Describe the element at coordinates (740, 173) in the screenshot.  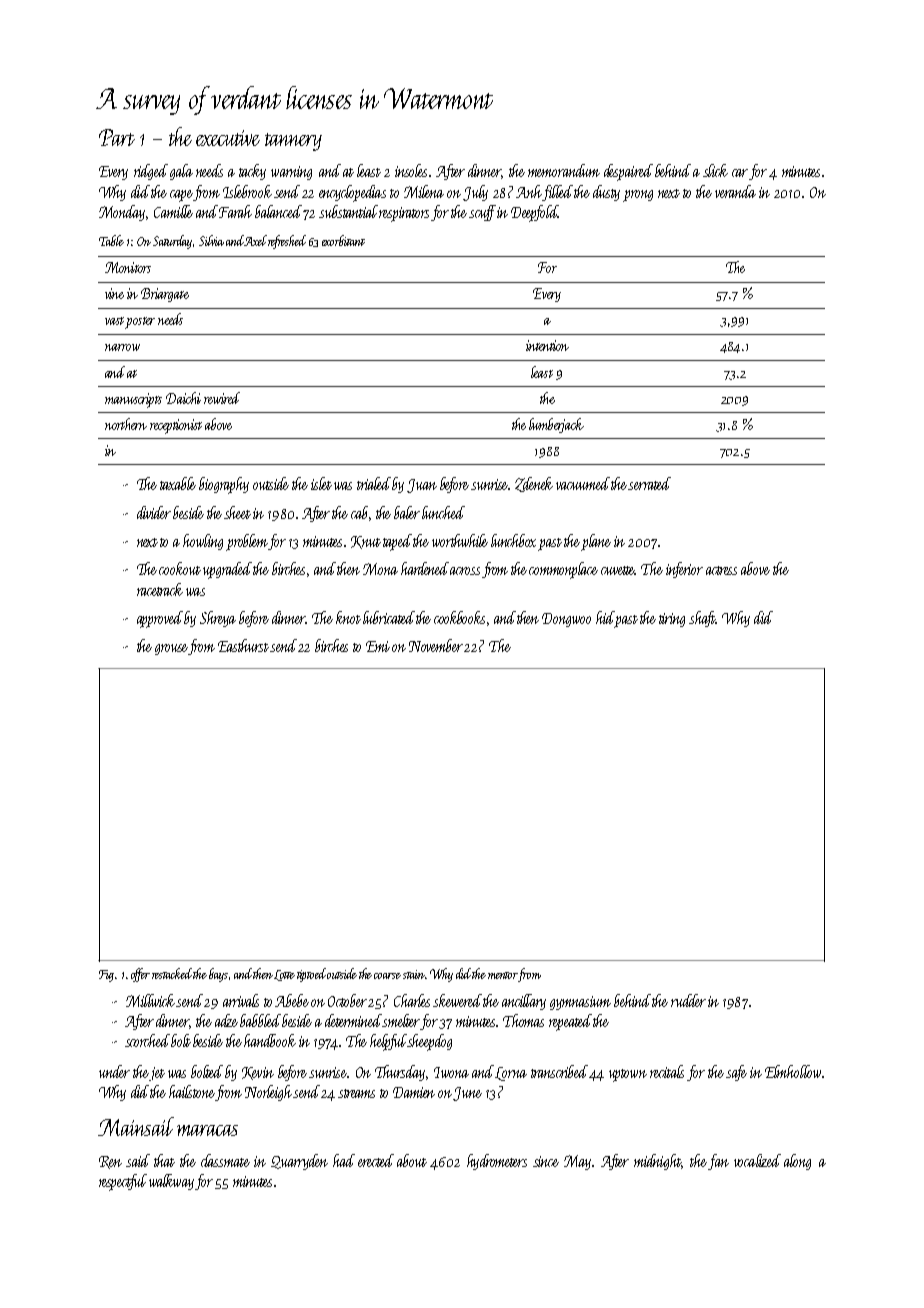
I see `car` at that location.
